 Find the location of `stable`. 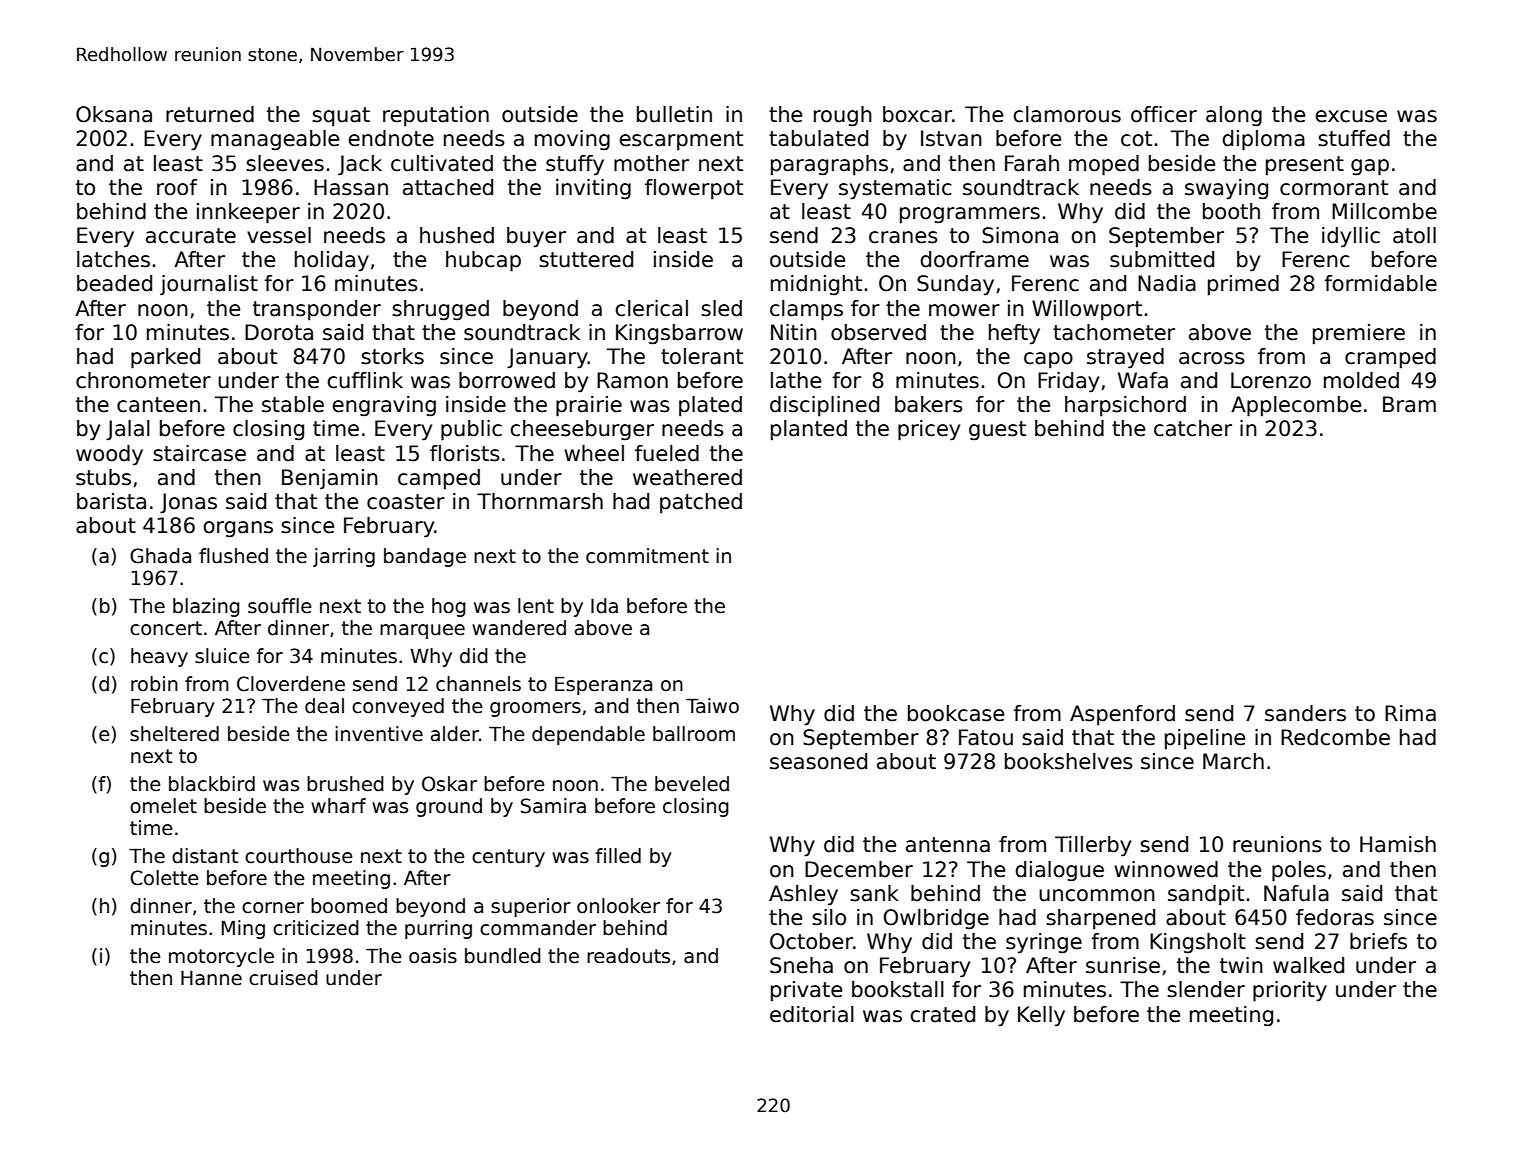

stable is located at coordinates (293, 404).
